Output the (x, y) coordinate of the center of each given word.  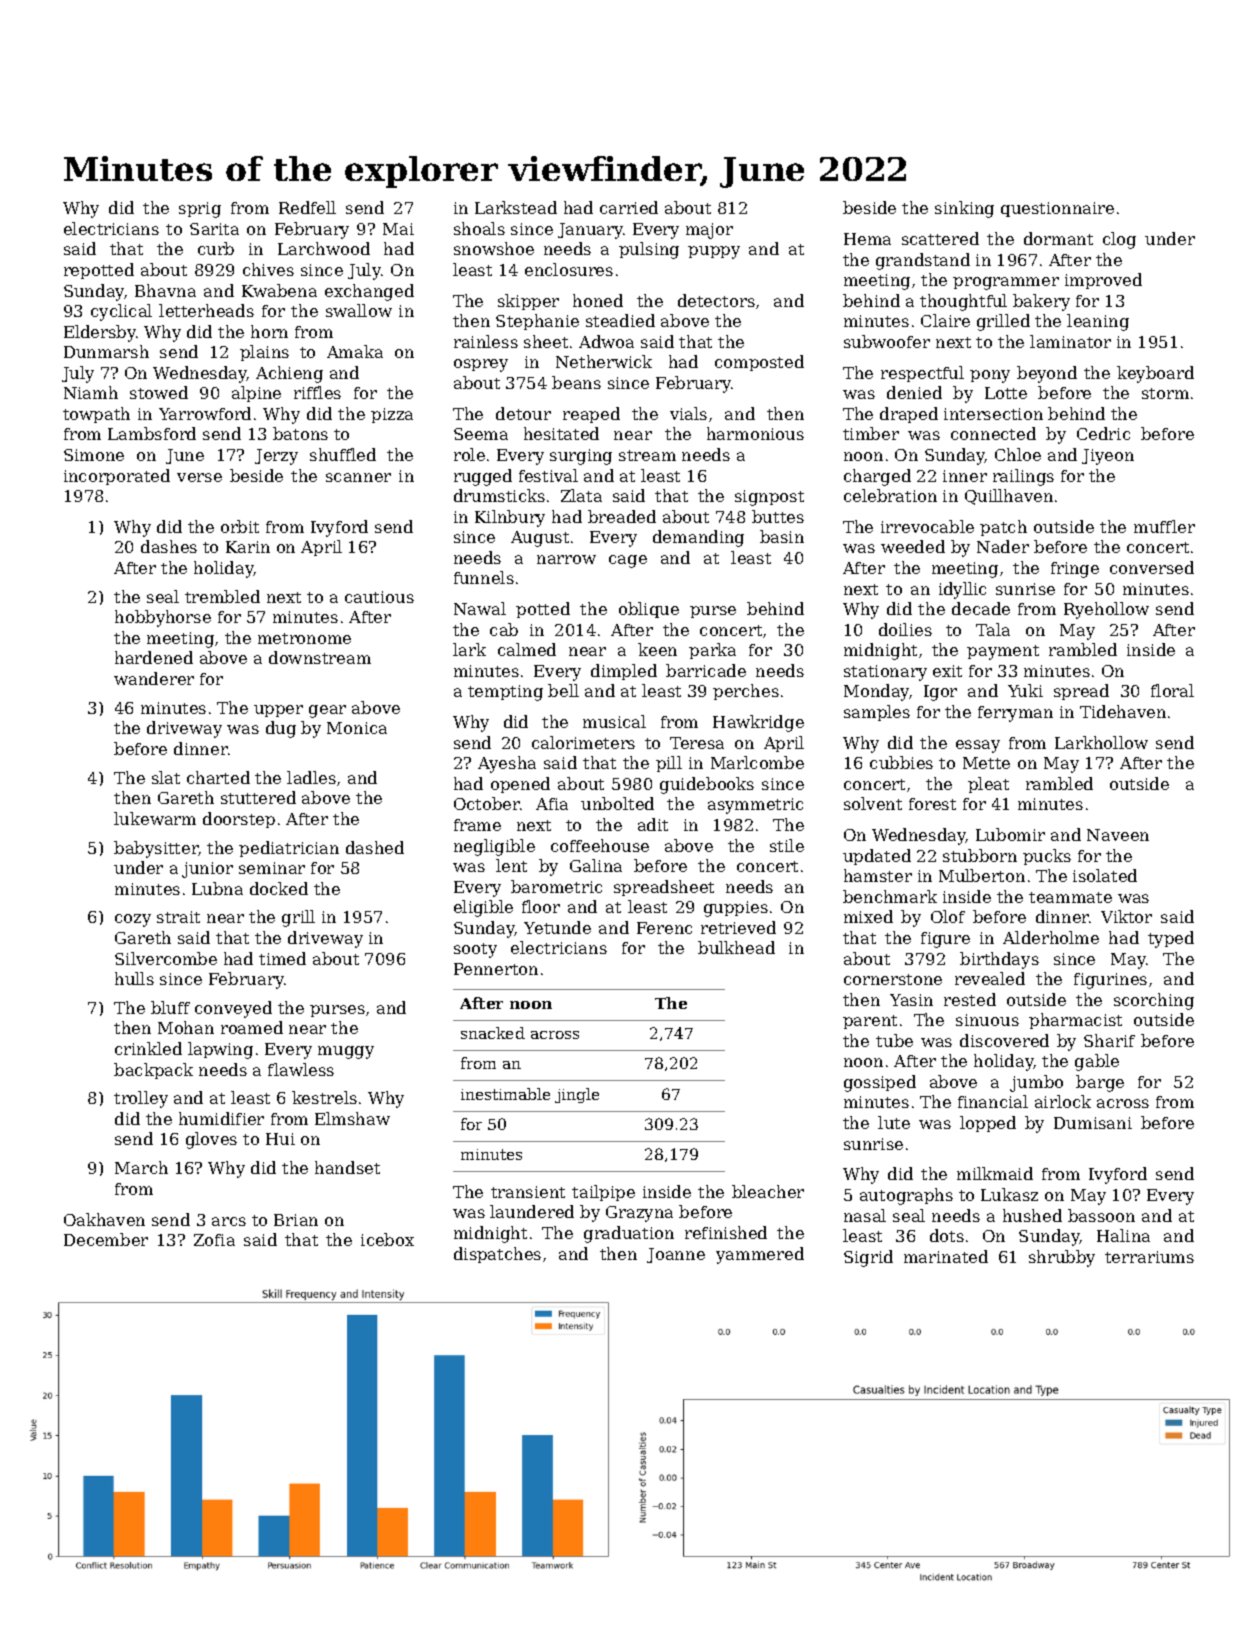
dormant (1058, 238)
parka (712, 651)
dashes (169, 546)
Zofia (214, 1240)
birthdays (999, 960)
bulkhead (736, 947)
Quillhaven (1009, 497)
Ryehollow (1106, 610)
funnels (484, 577)
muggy (346, 1052)
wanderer (154, 678)
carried (629, 207)
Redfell (307, 207)
